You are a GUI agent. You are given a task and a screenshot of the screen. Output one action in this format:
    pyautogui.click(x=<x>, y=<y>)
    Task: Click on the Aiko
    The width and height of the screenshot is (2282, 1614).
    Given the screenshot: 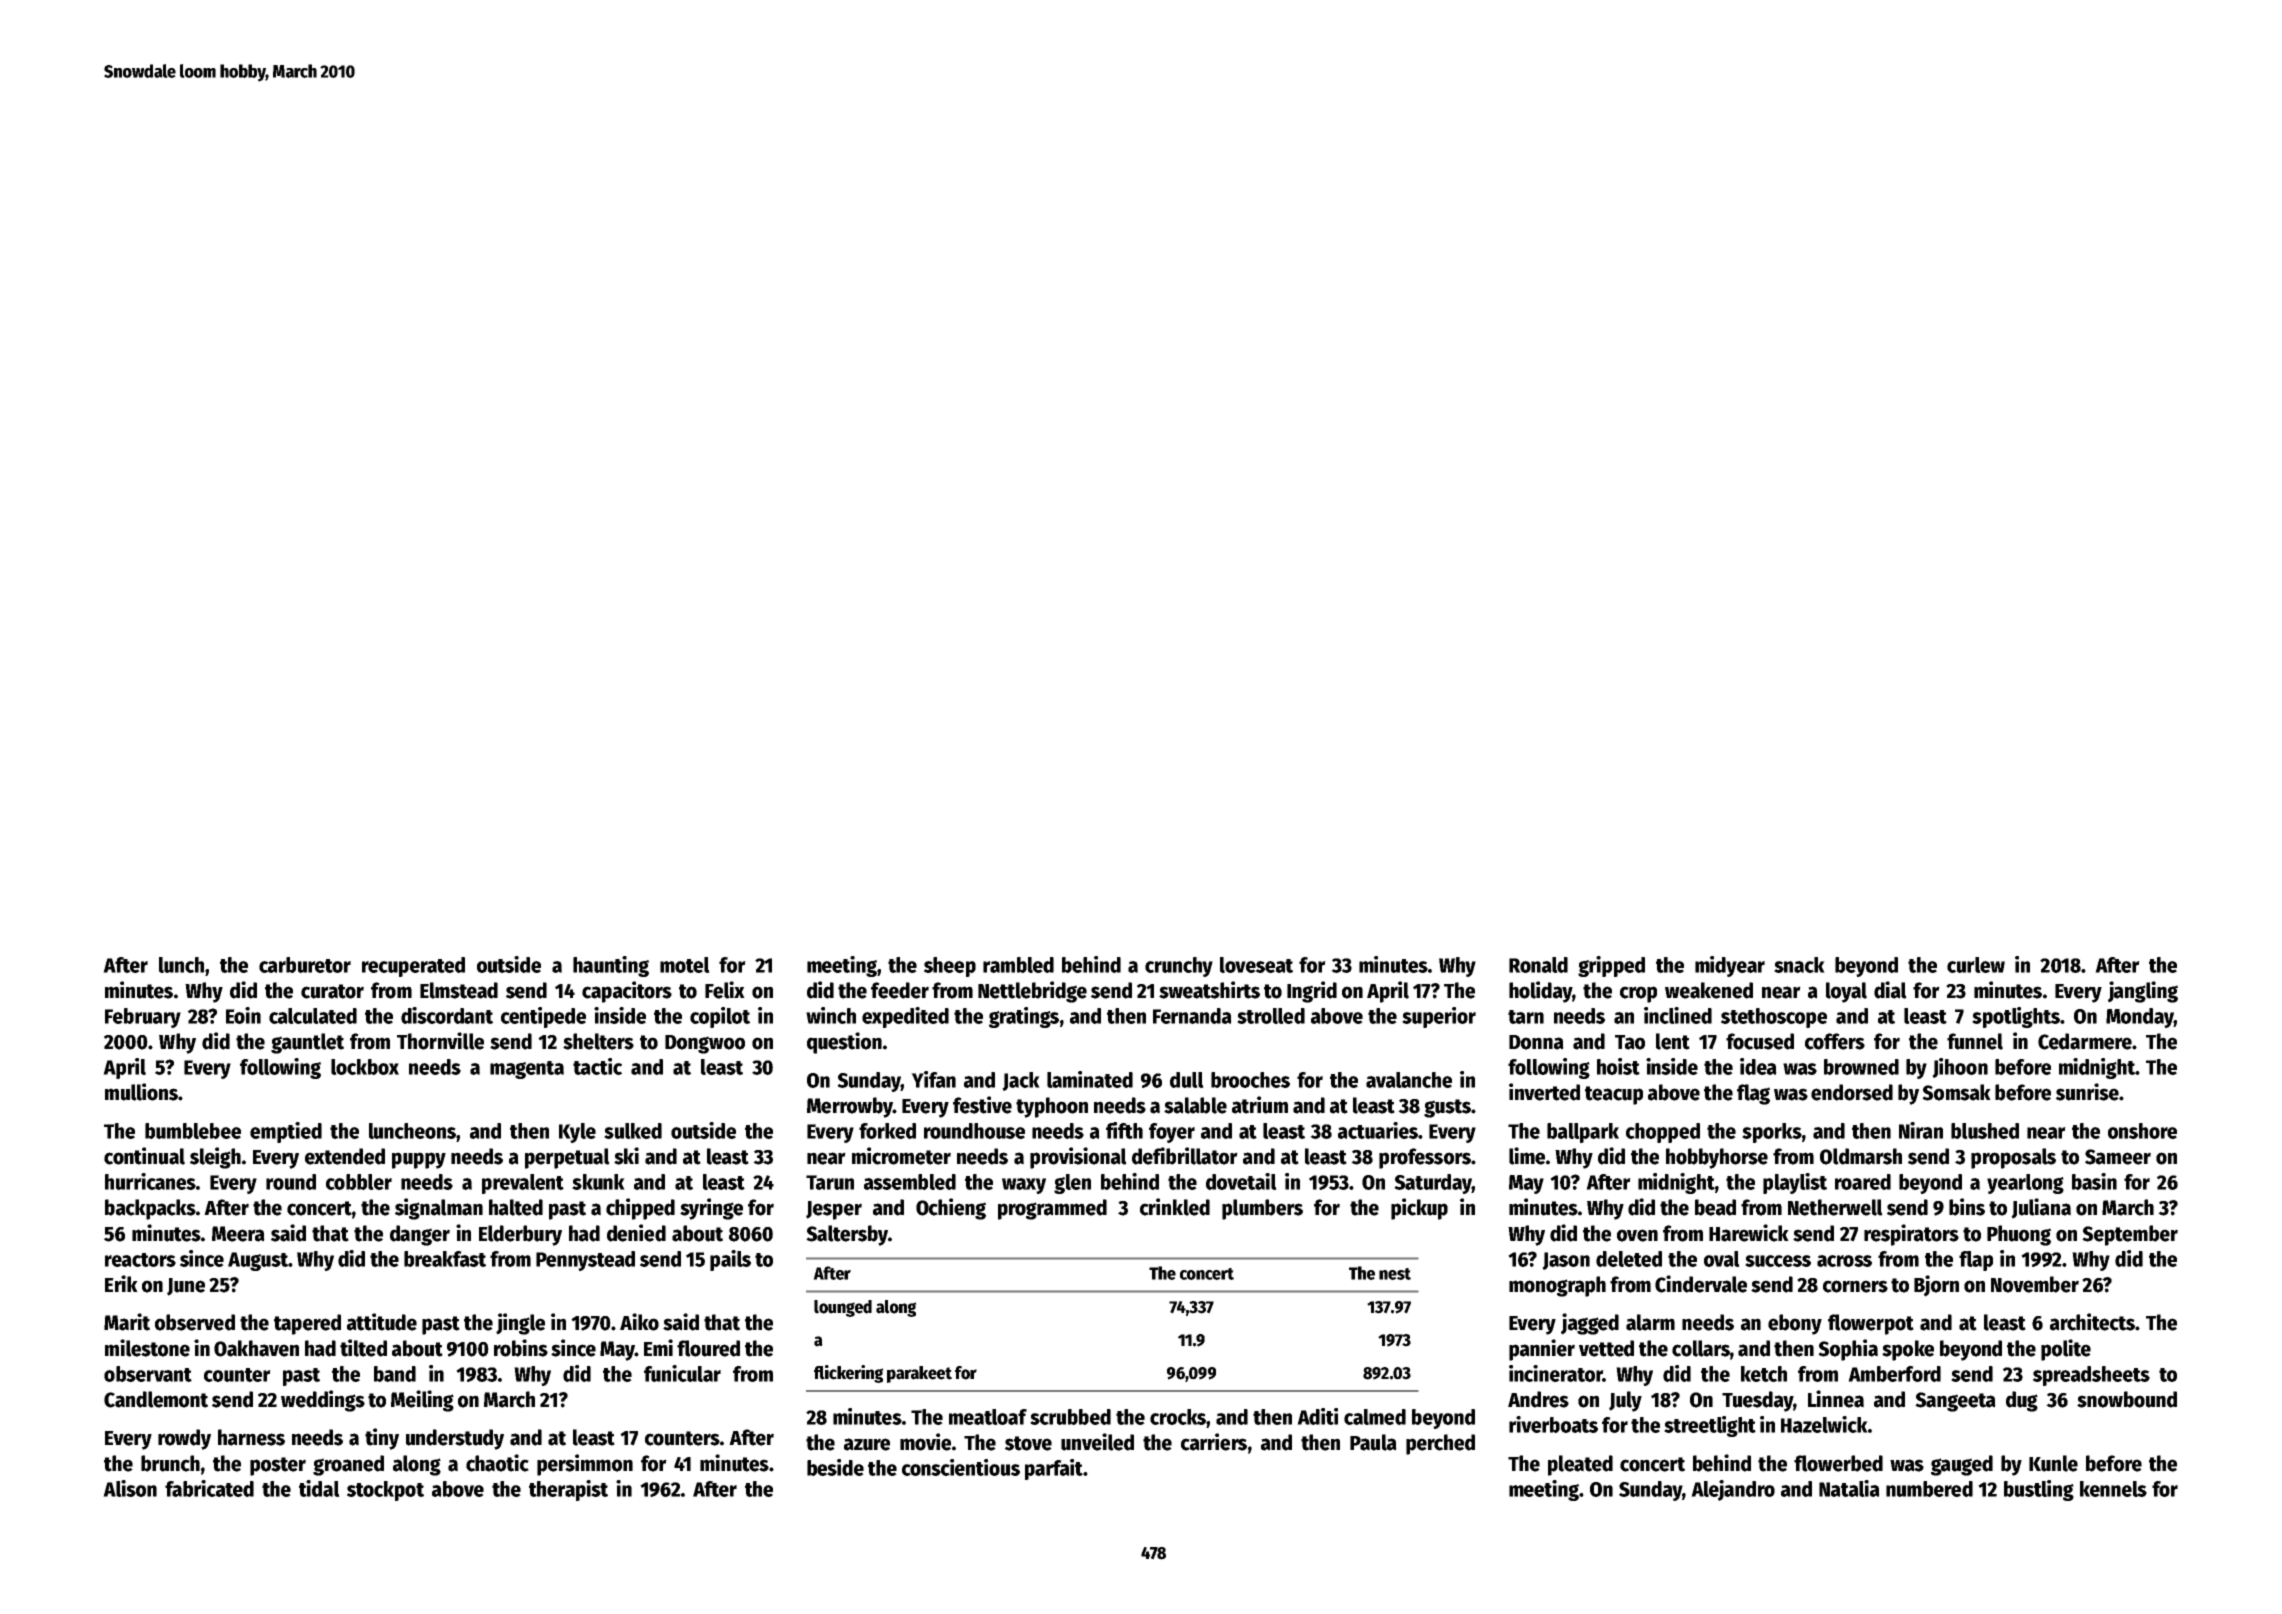 What is the action you would take?
    pyautogui.click(x=639, y=1322)
